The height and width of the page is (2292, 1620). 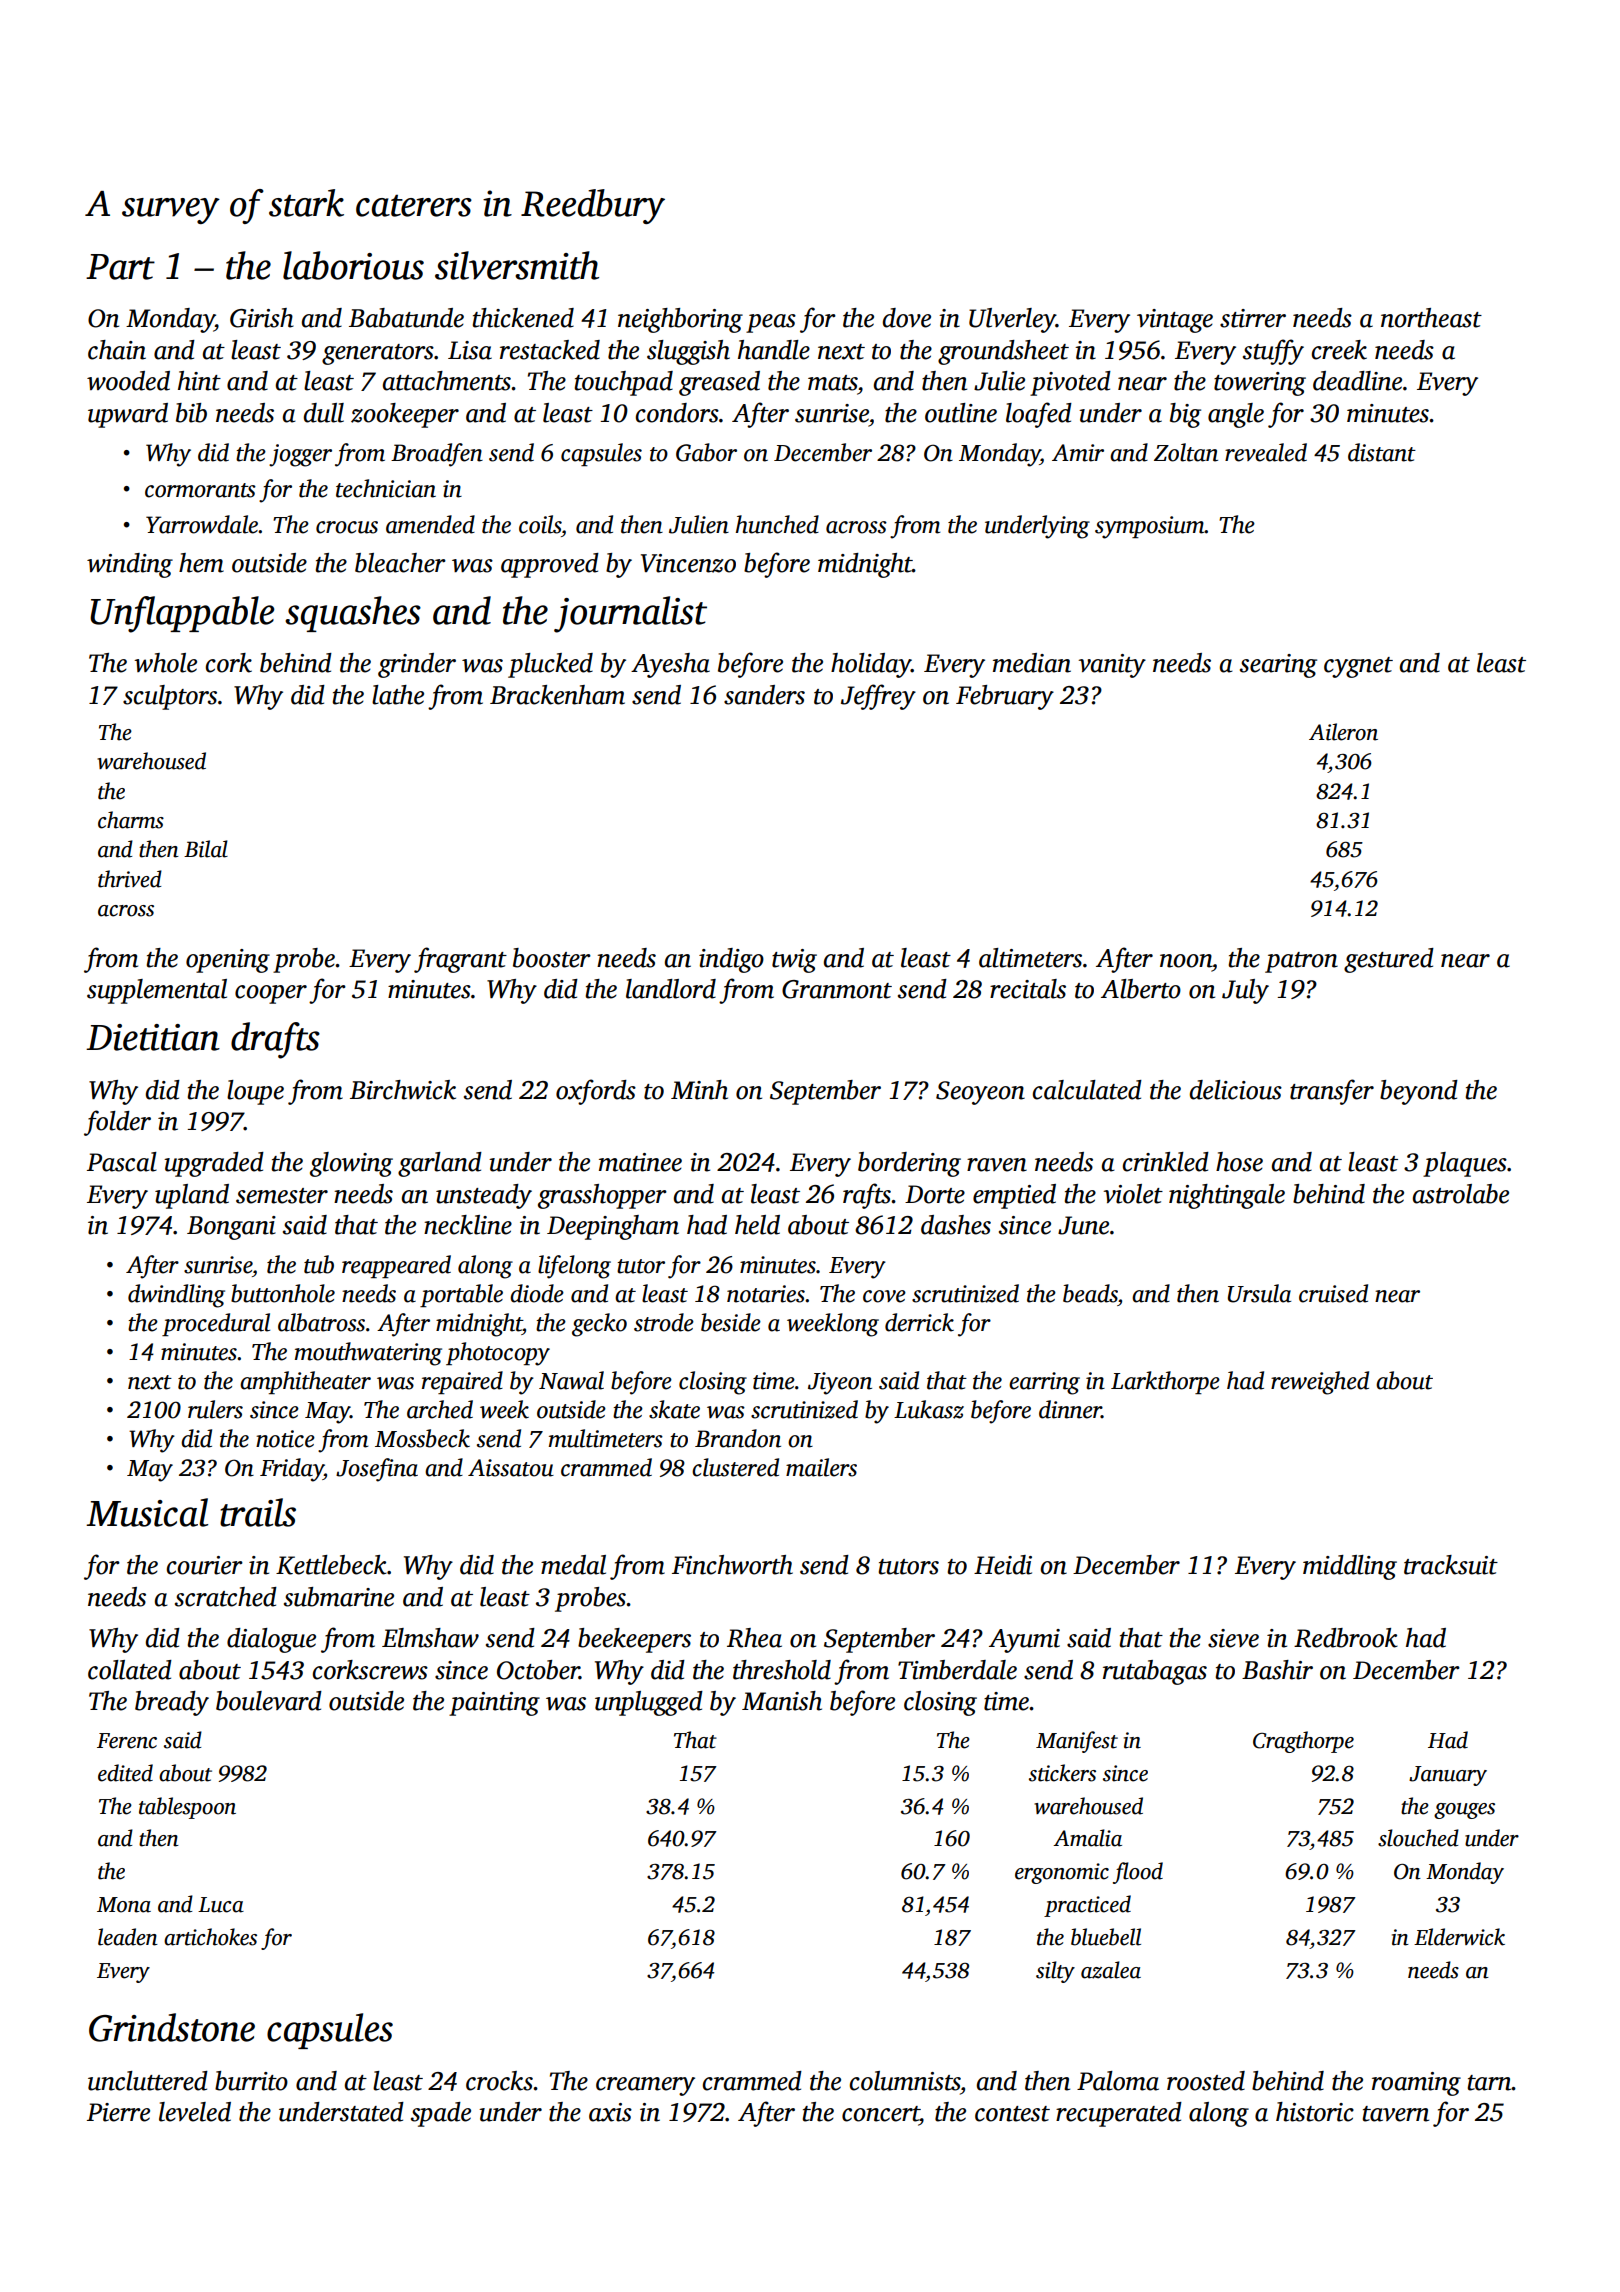 What do you see at coordinates (172, 2027) in the page?
I see `Grindstone` at bounding box center [172, 2027].
